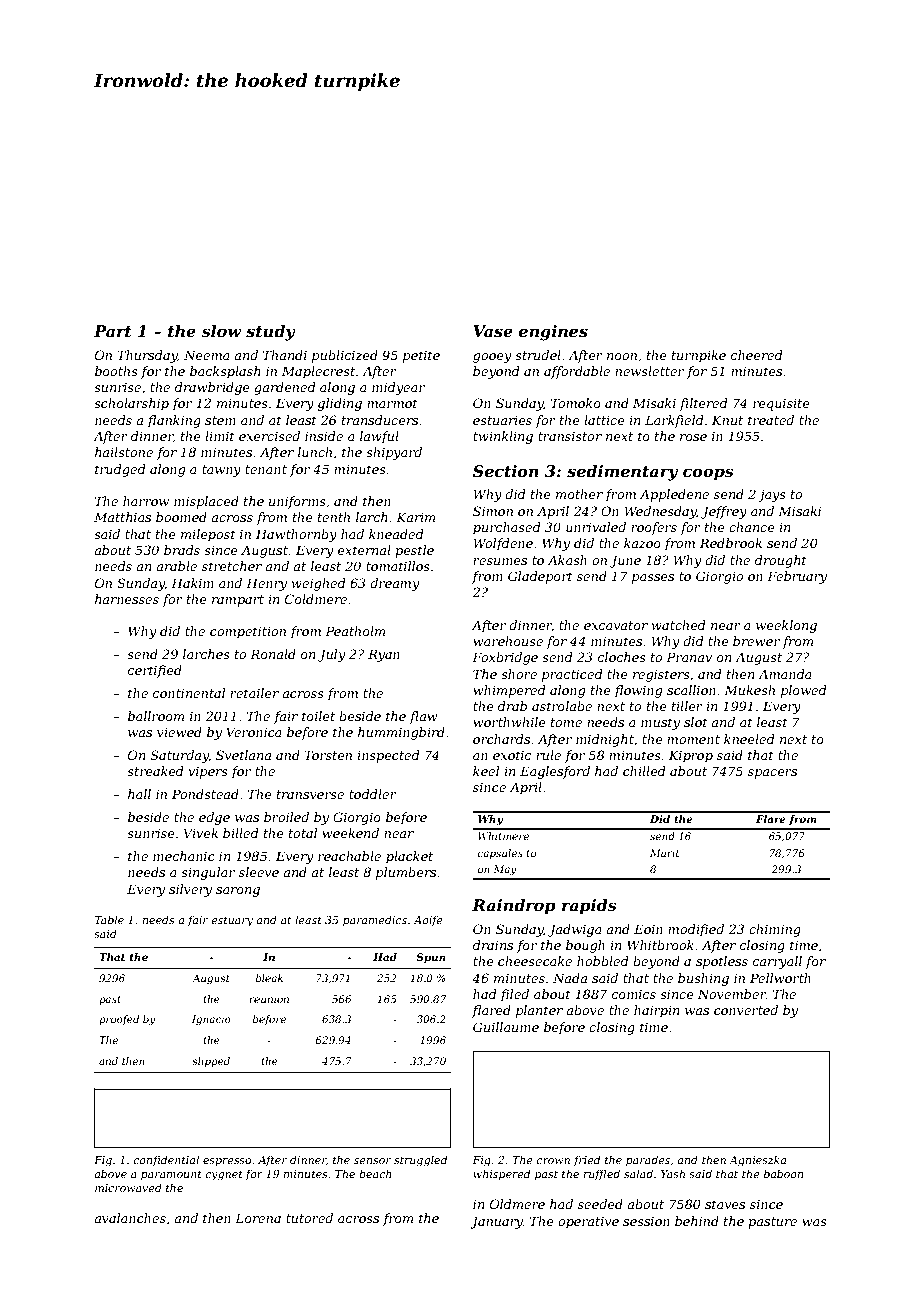 The height and width of the screenshot is (1308, 924). Describe the element at coordinates (266, 584) in the screenshot. I see `Henry` at that location.
